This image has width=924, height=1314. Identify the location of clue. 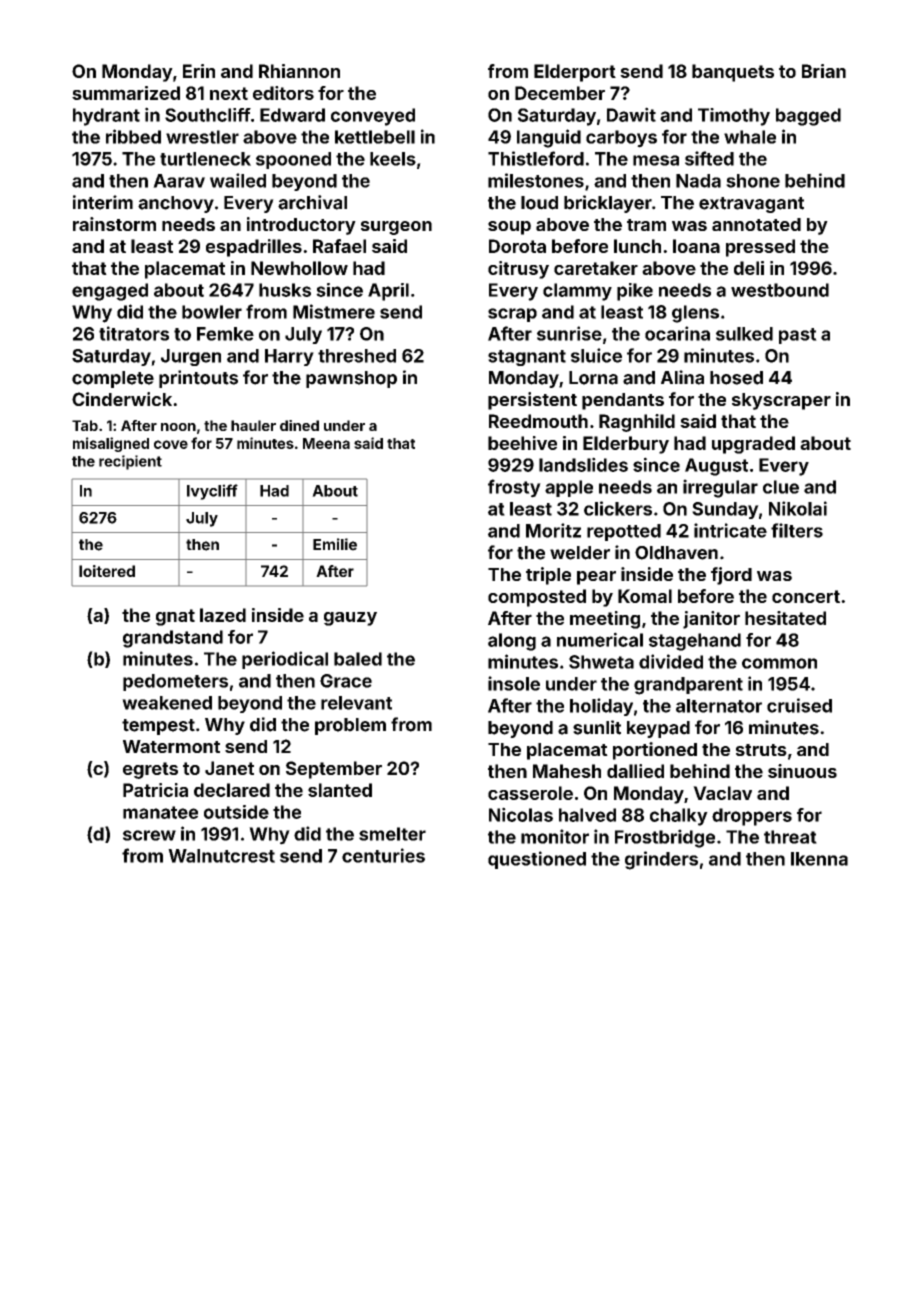
(781, 487).
